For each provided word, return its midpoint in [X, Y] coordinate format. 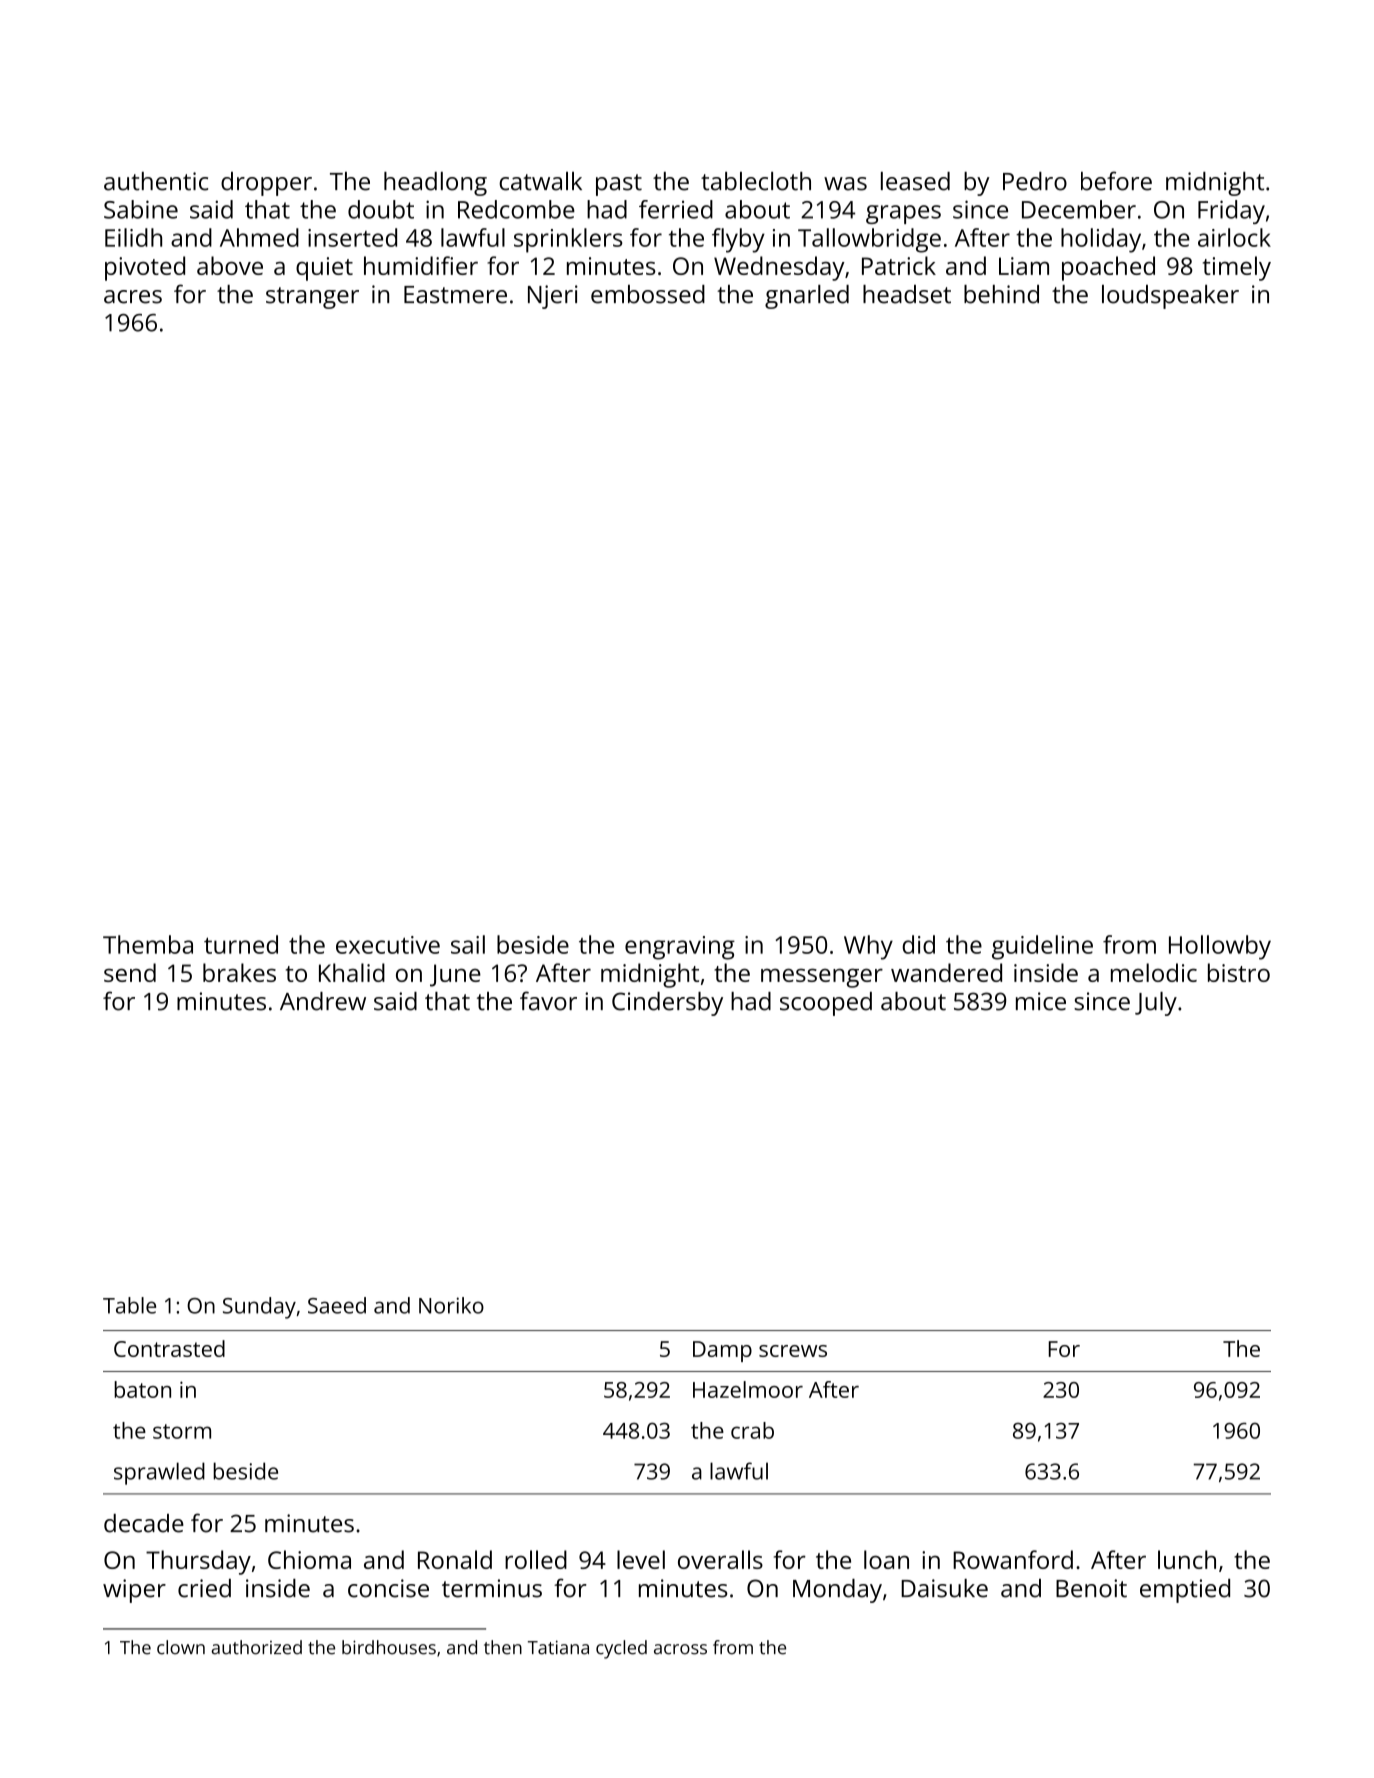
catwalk [540, 181]
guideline [1042, 947]
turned [241, 944]
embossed [648, 294]
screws [793, 1351]
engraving [680, 948]
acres [133, 297]
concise [388, 1588]
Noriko [451, 1305]
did [918, 944]
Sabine [141, 209]
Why [868, 947]
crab [752, 1430]
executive [388, 945]
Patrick [899, 265]
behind [1001, 294]
